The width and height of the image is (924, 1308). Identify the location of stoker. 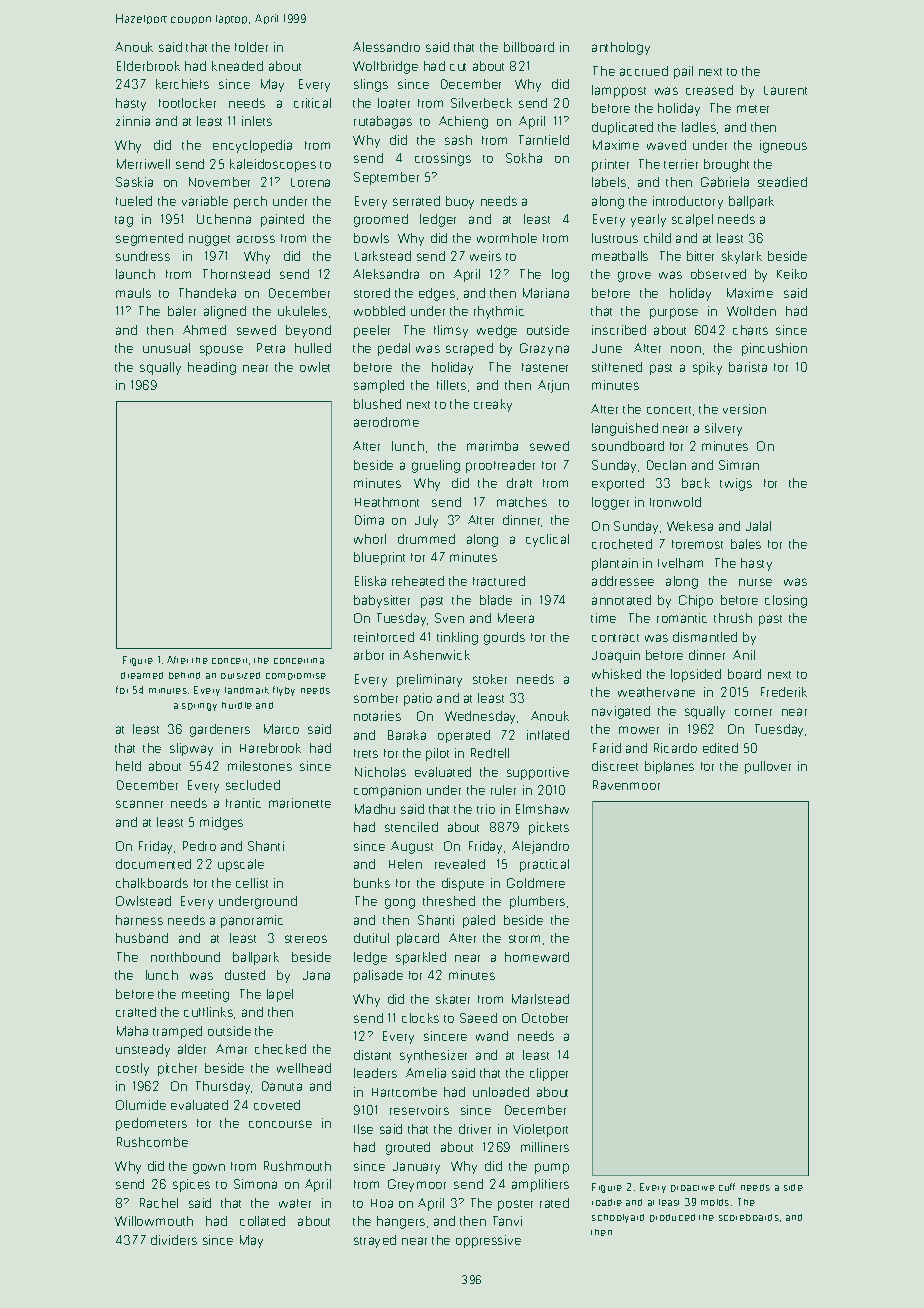
(490, 679).
